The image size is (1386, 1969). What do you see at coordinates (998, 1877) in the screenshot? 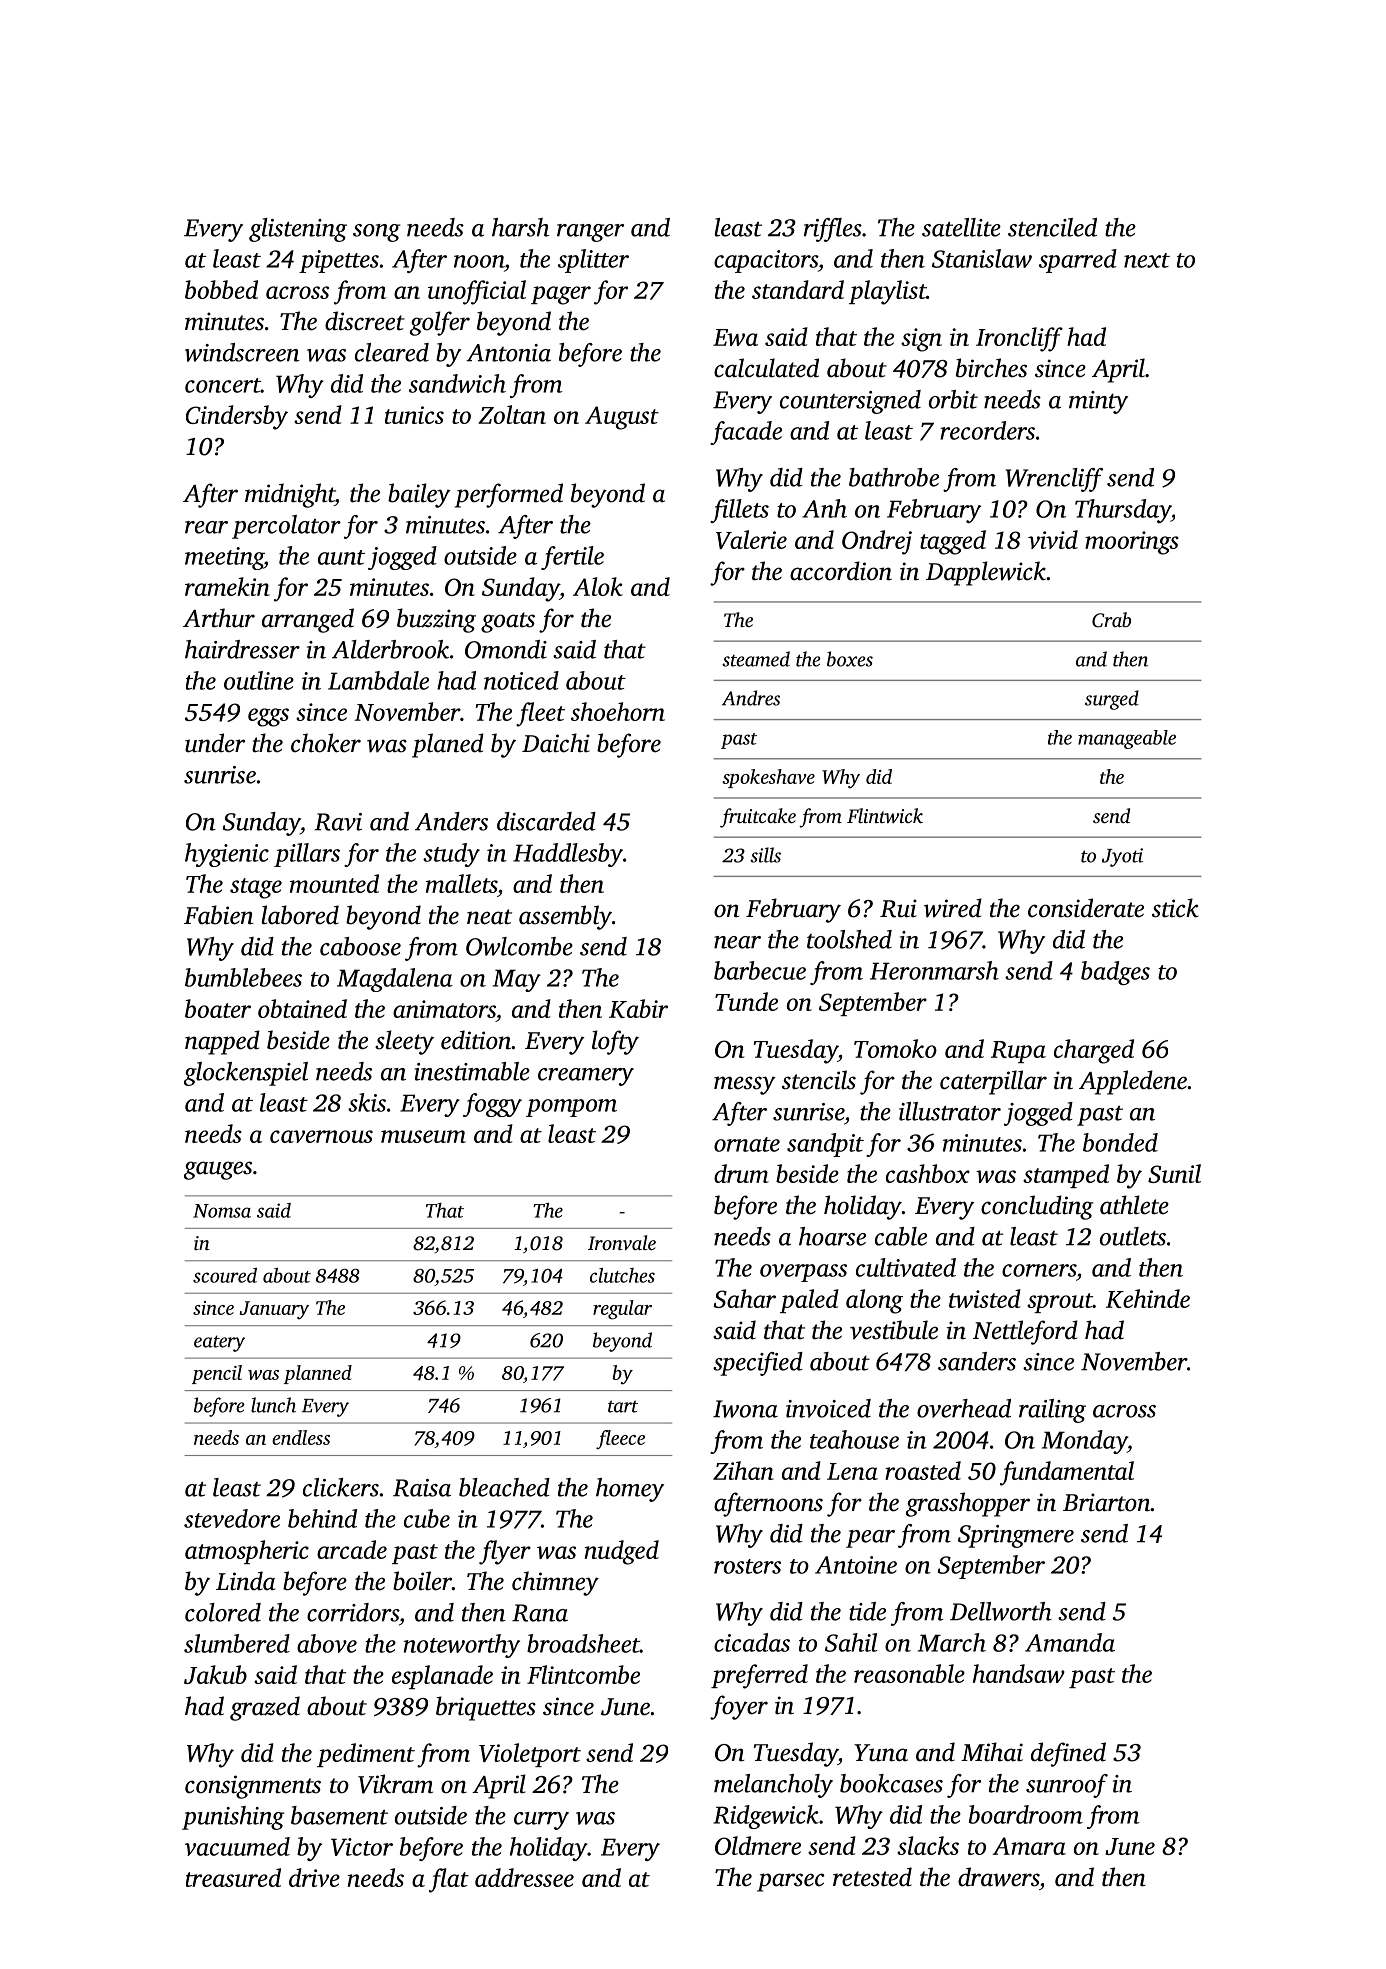
I see `drawers` at bounding box center [998, 1877].
